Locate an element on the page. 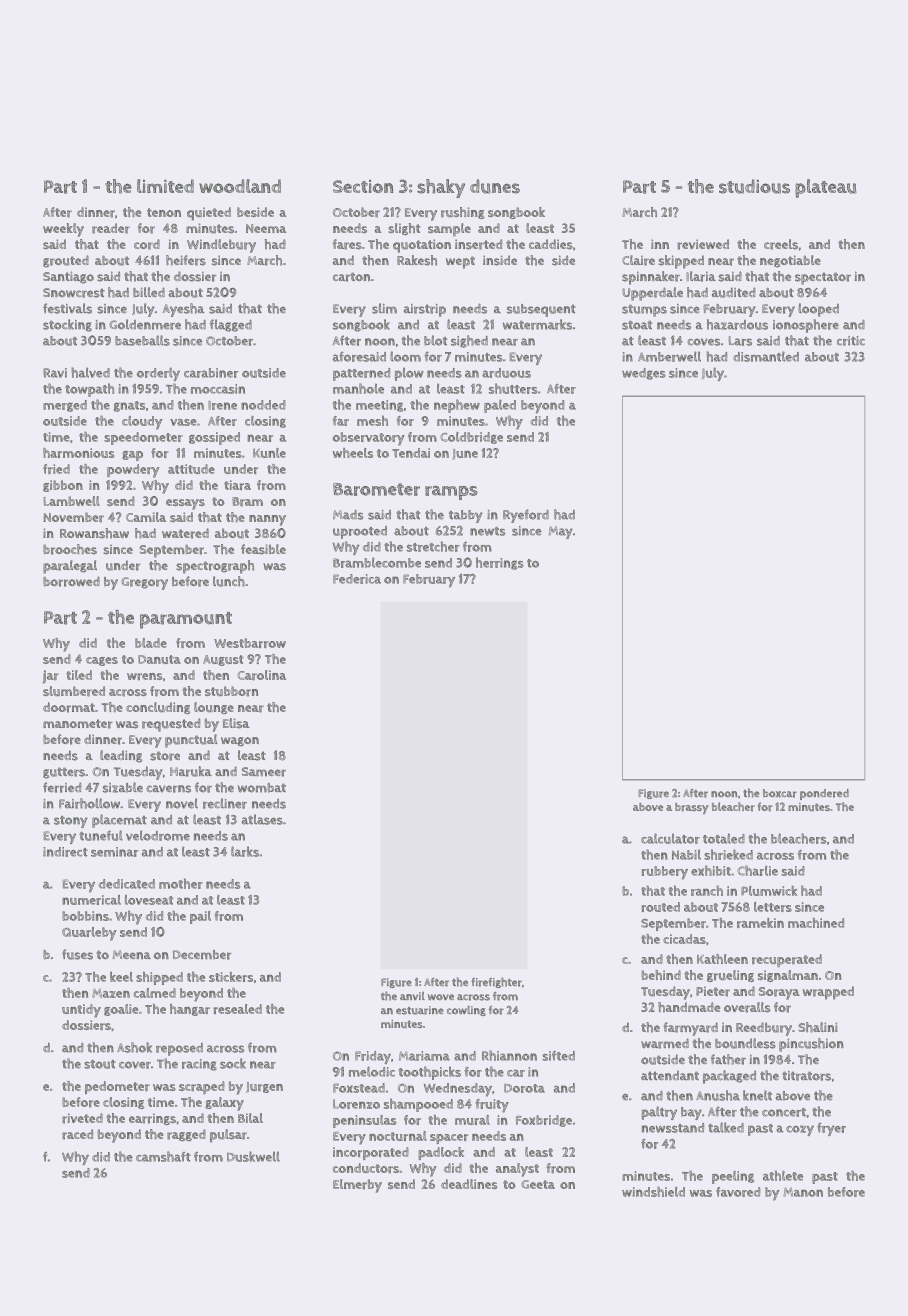 Image resolution: width=908 pixels, height=1316 pixels. May is located at coordinates (560, 532).
